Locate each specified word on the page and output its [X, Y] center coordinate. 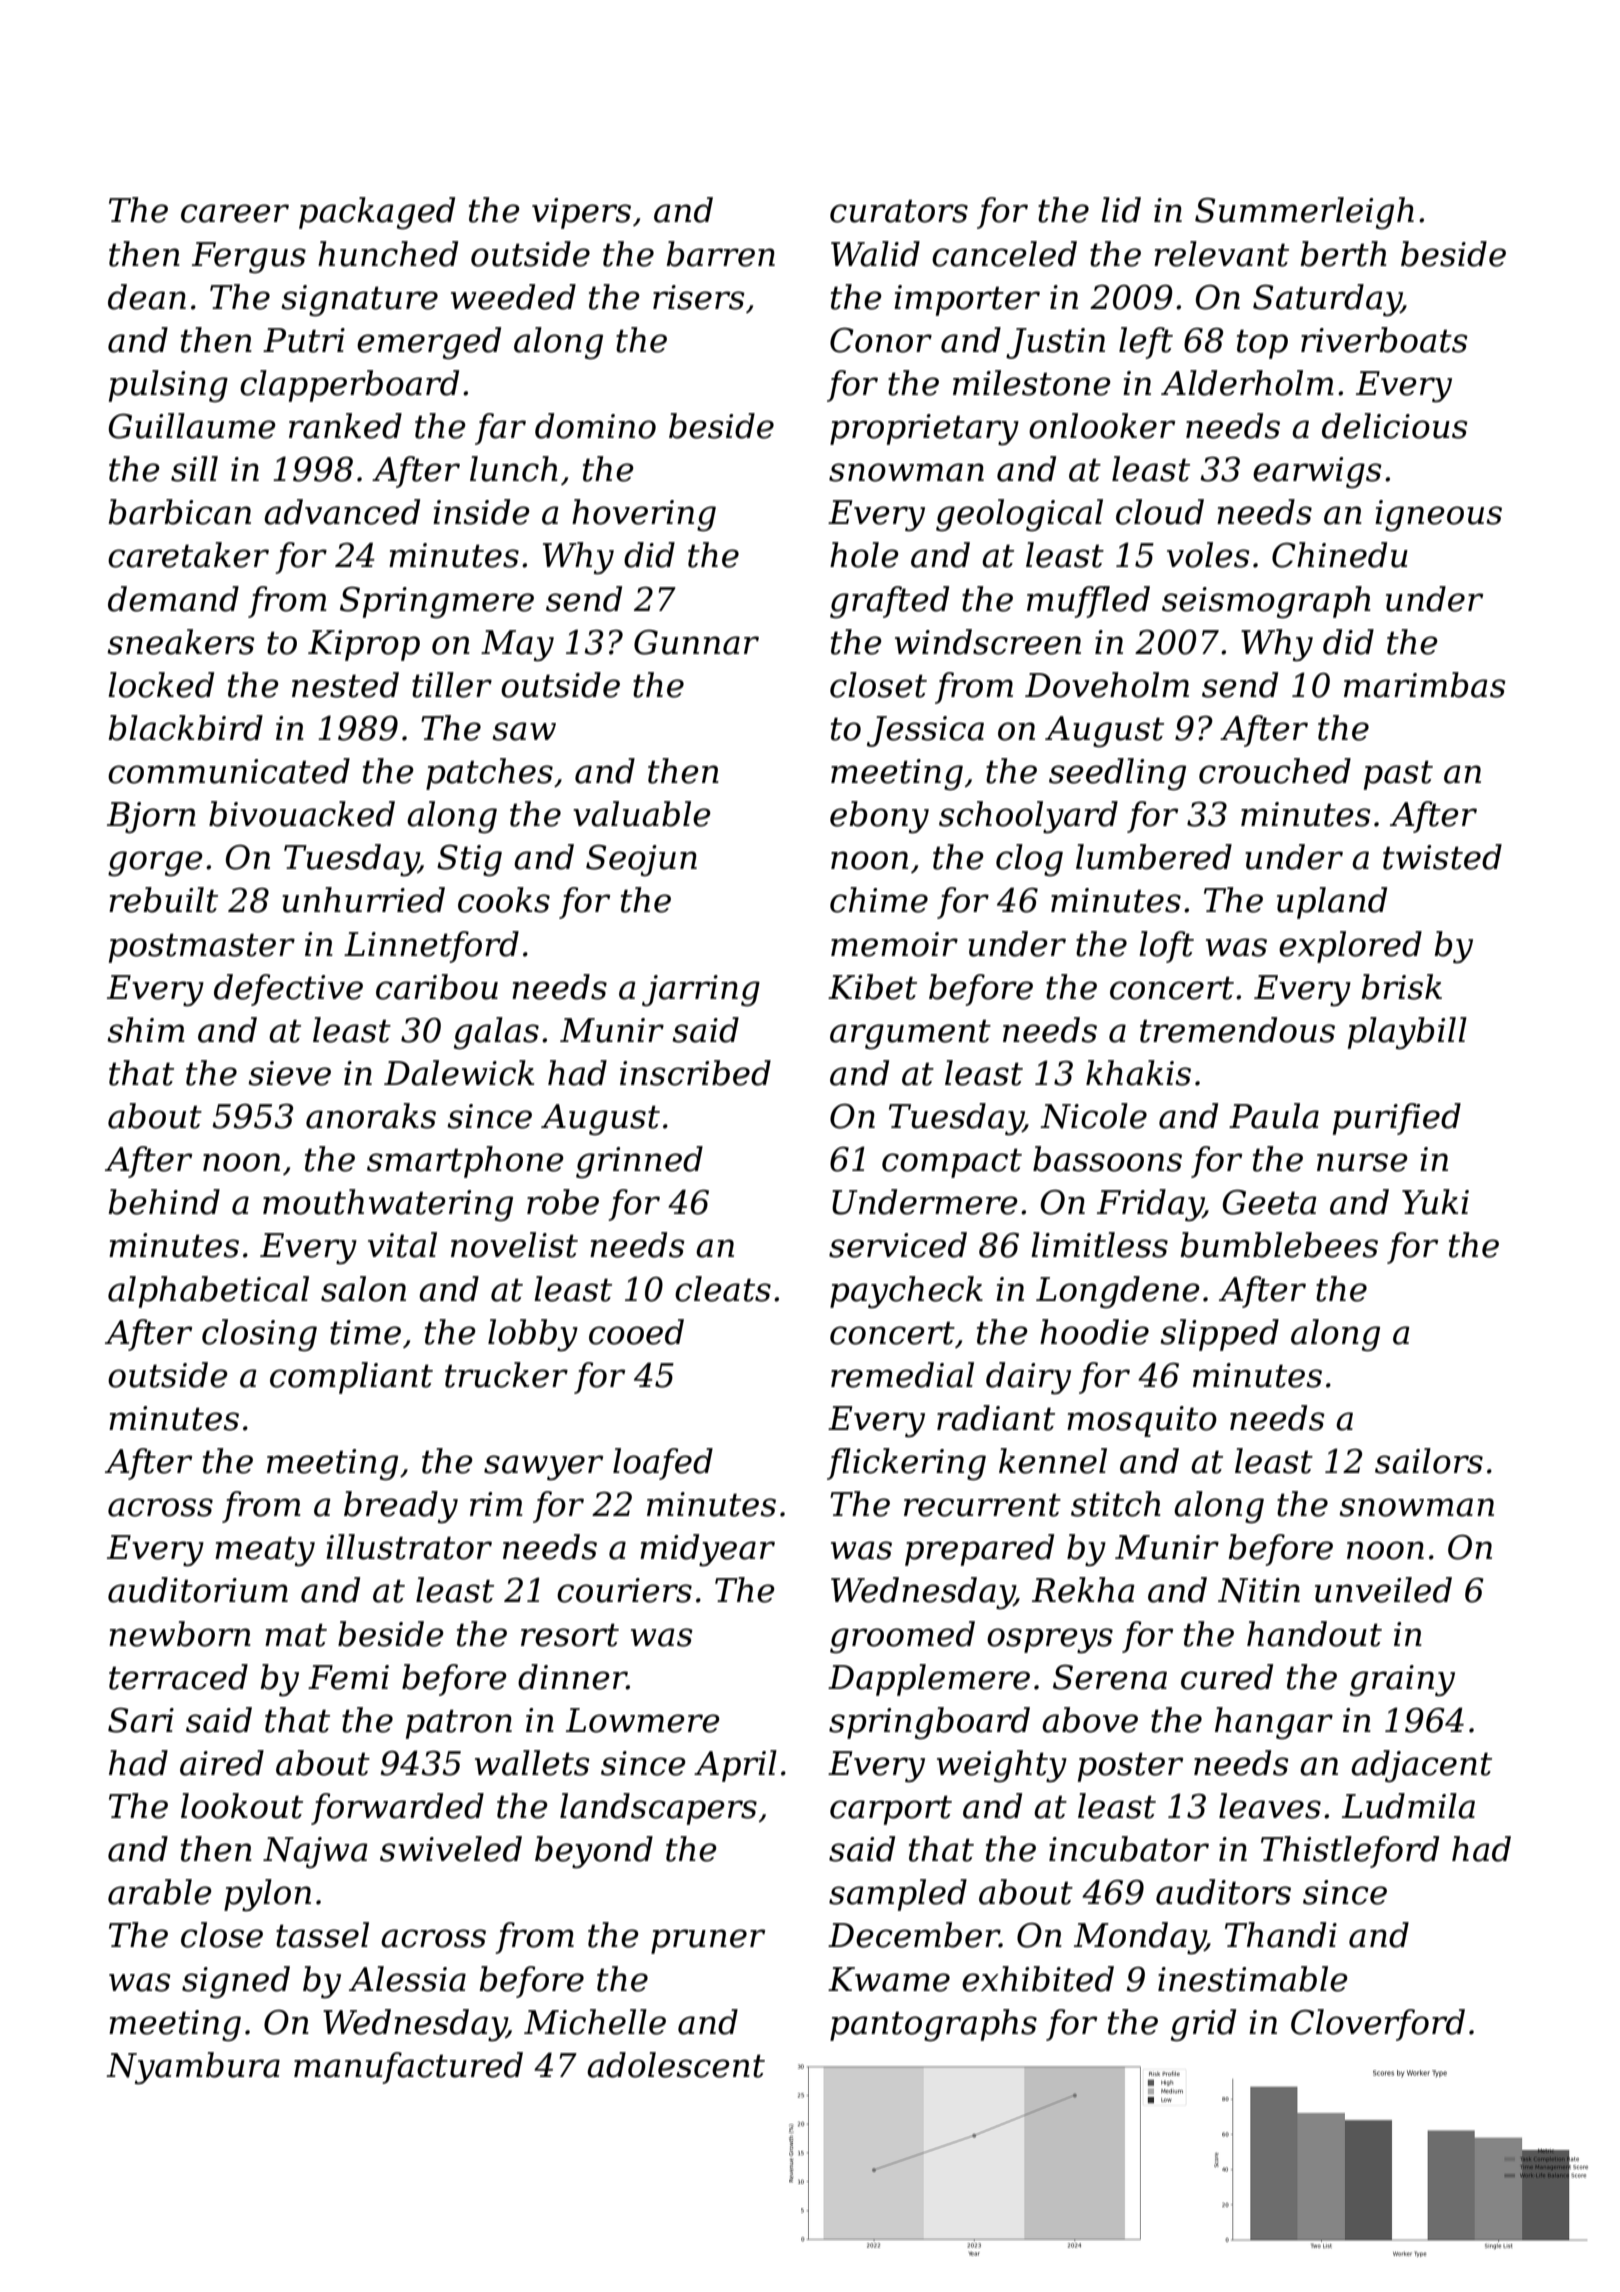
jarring [701, 991]
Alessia [407, 1979]
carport [891, 1810]
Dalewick [459, 1073]
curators [899, 211]
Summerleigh [1304, 213]
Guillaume [192, 426]
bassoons [1107, 1159]
